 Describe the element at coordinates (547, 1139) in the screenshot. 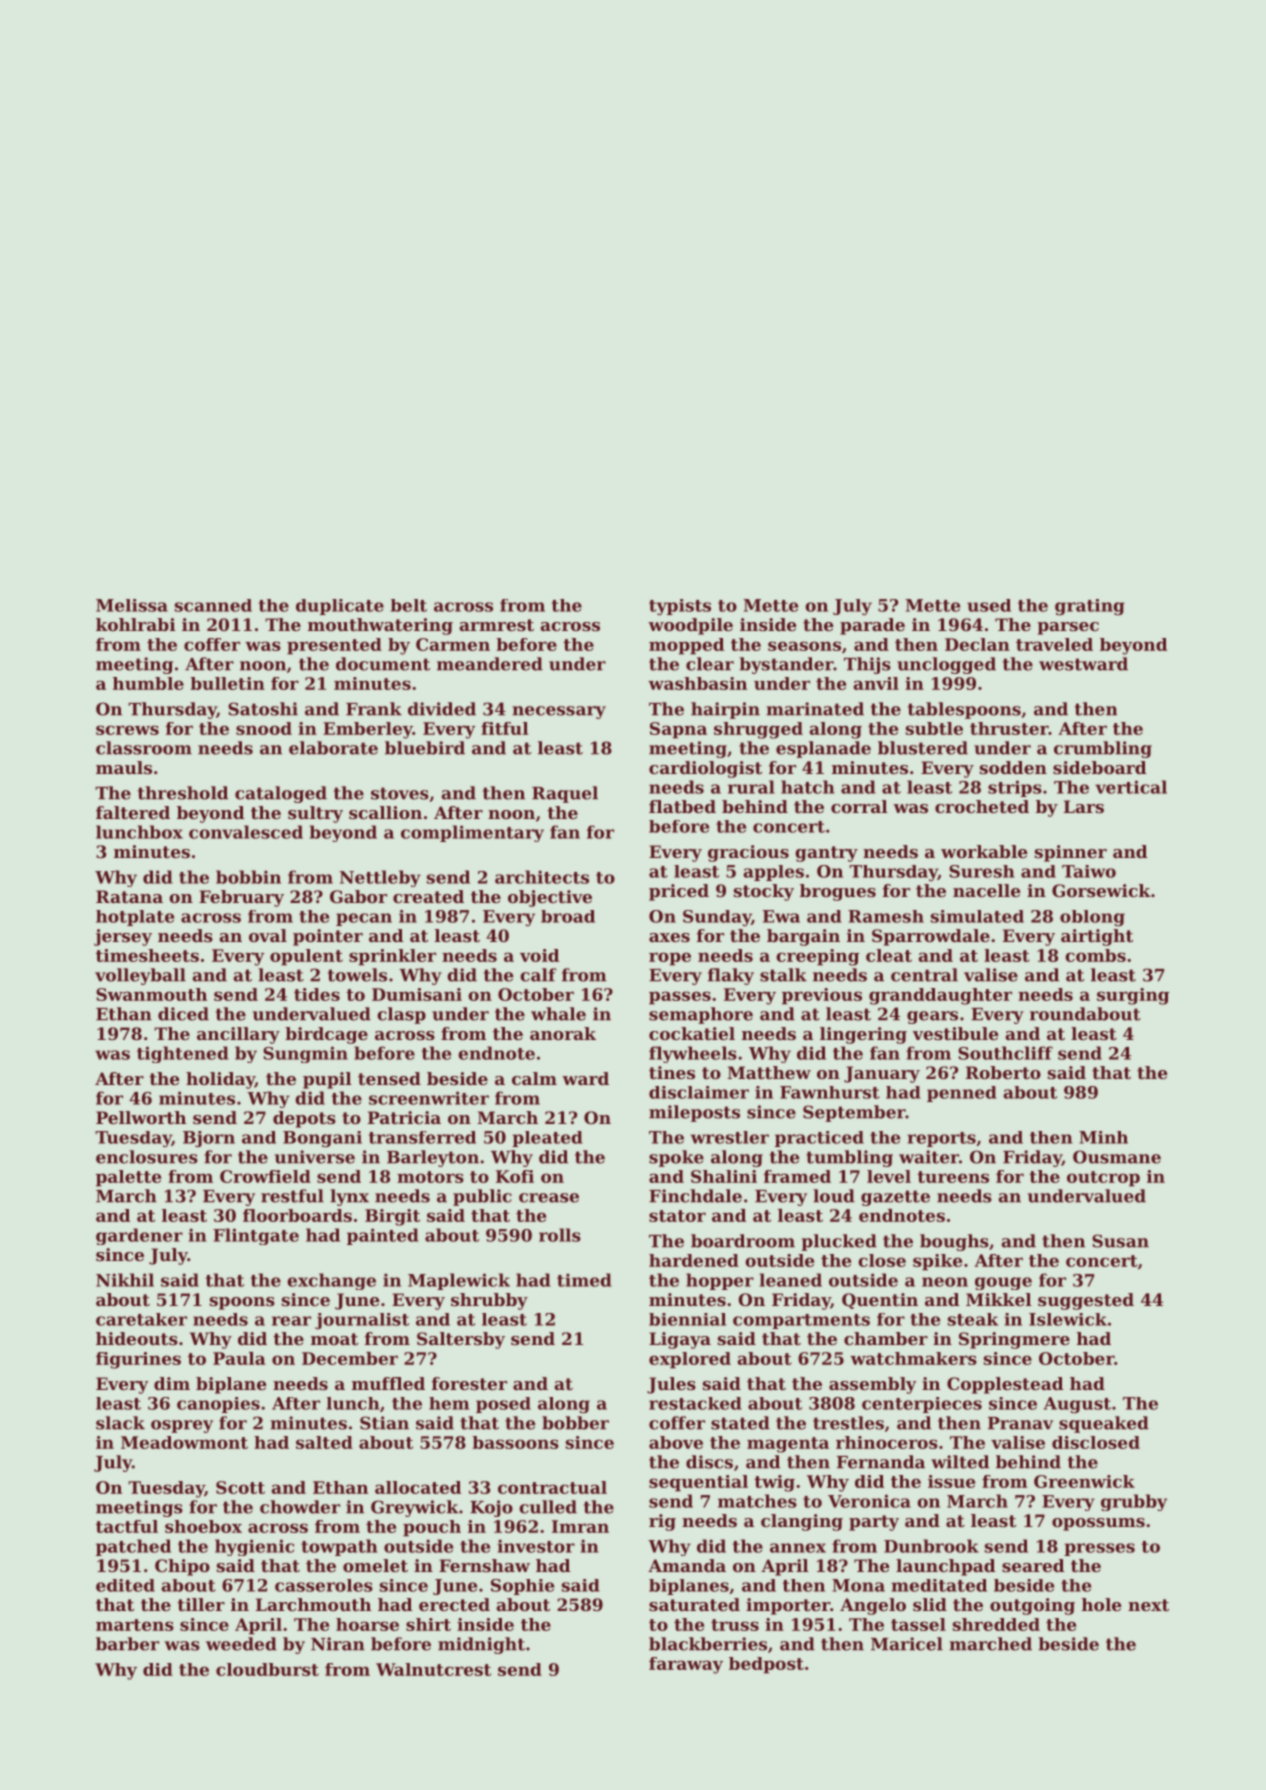

I see `pleated` at that location.
